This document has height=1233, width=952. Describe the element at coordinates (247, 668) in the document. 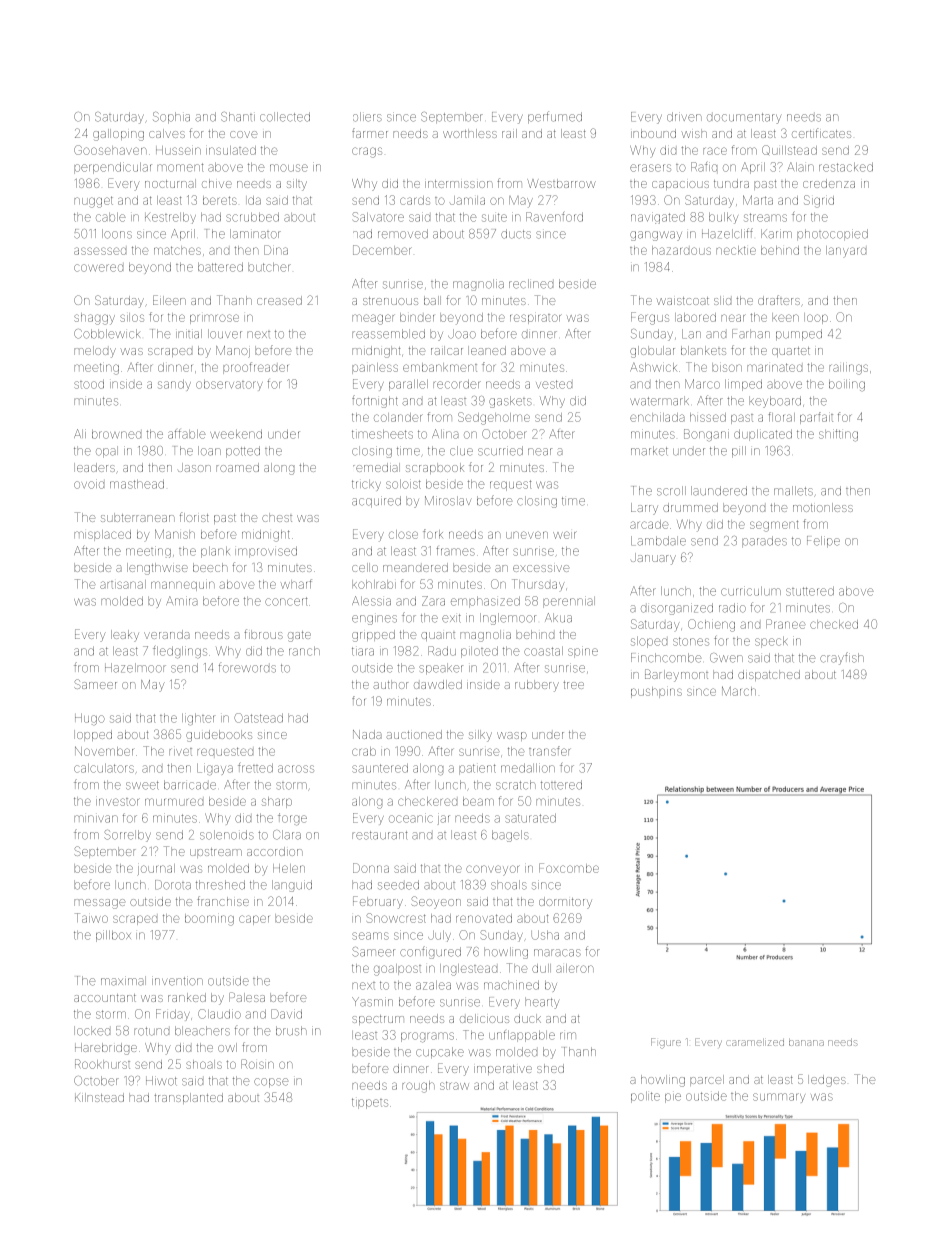

I see `forewords` at that location.
